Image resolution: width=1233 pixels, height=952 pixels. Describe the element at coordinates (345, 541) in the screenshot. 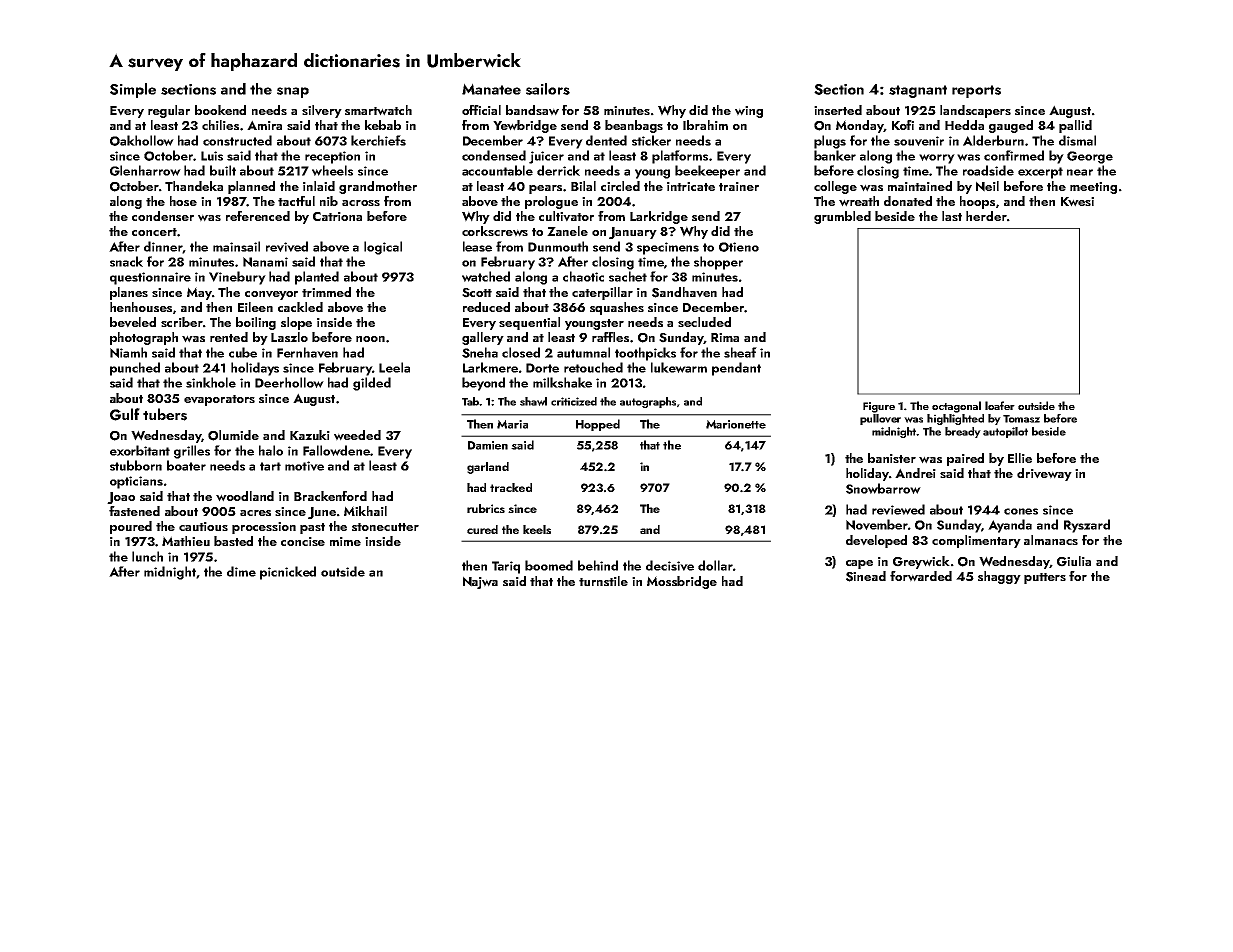

I see `mime` at that location.
